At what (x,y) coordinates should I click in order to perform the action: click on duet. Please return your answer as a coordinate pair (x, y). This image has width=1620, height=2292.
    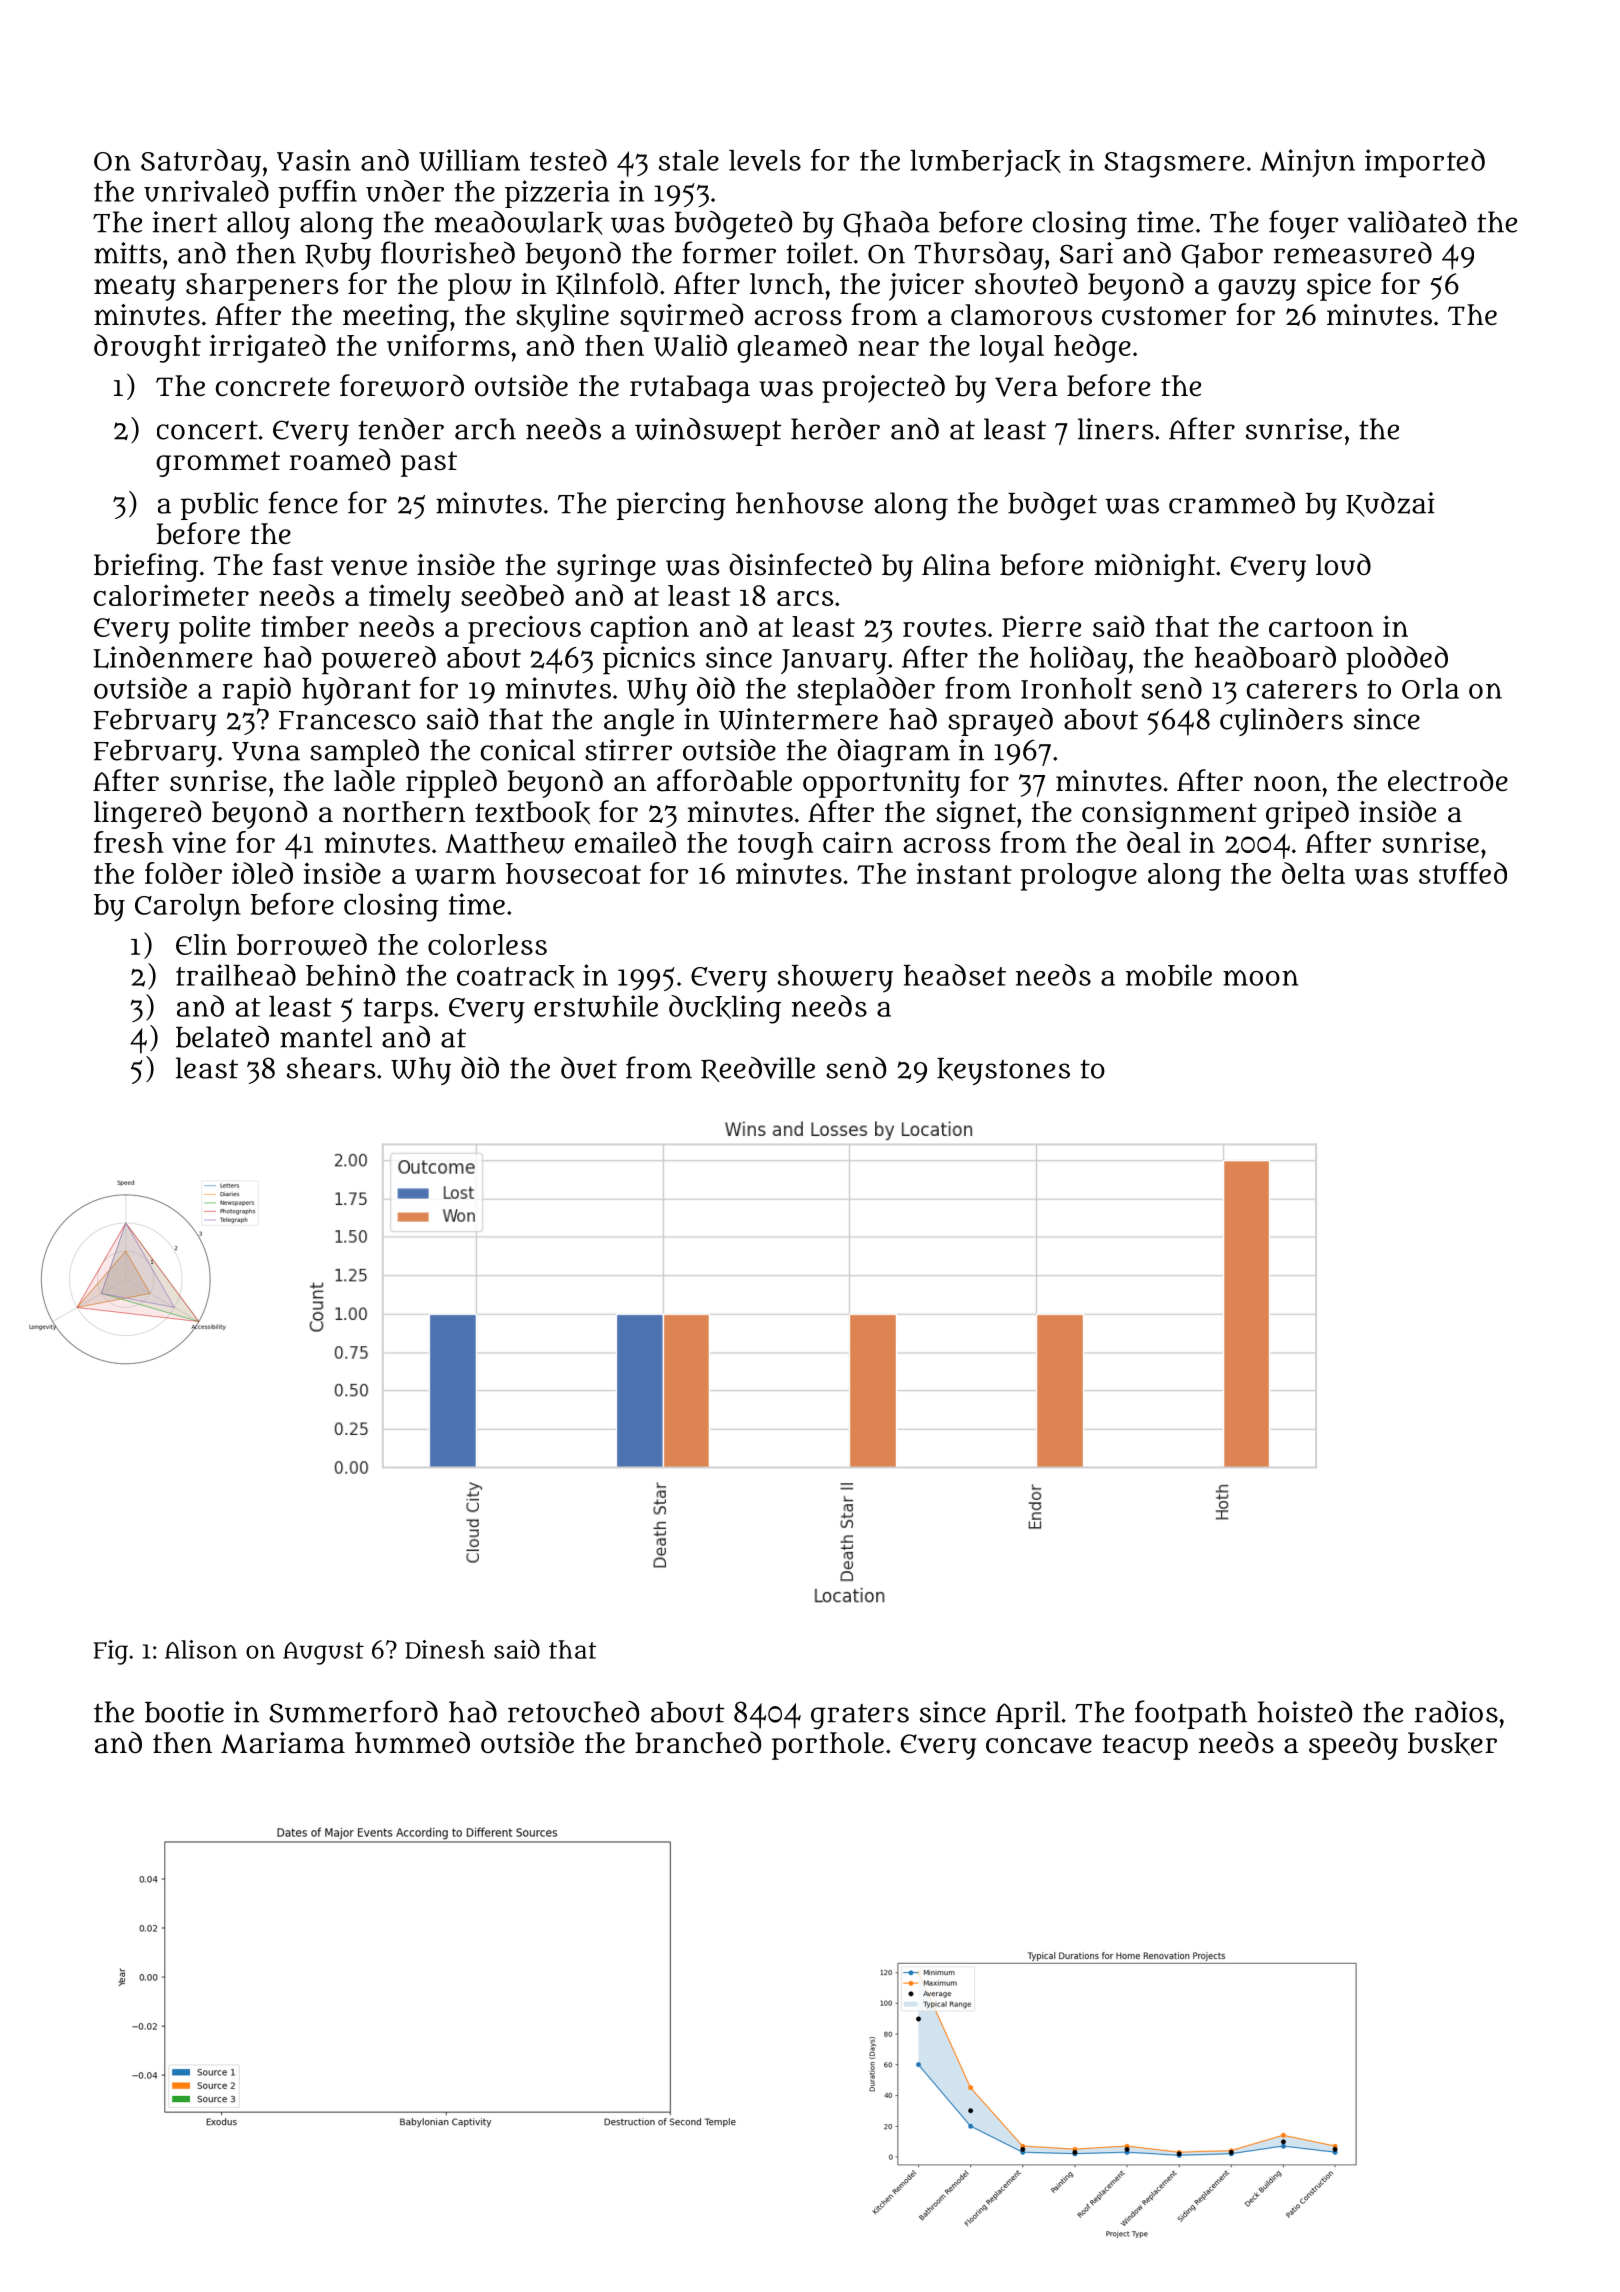
    Looking at the image, I should click on (589, 1068).
